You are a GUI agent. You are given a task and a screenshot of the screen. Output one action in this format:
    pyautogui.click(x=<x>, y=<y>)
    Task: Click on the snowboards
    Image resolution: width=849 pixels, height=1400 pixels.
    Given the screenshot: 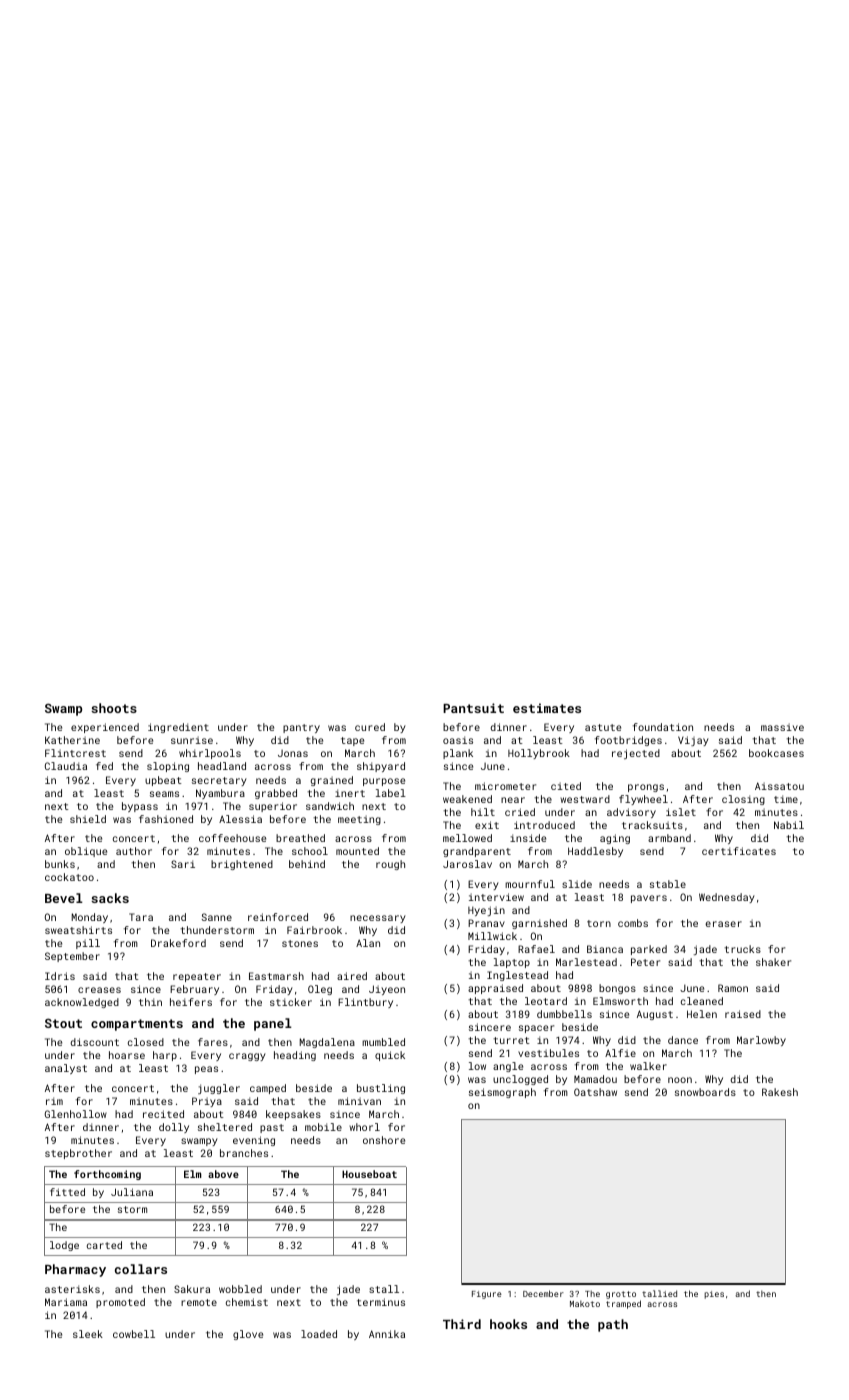 What is the action you would take?
    pyautogui.click(x=705, y=1092)
